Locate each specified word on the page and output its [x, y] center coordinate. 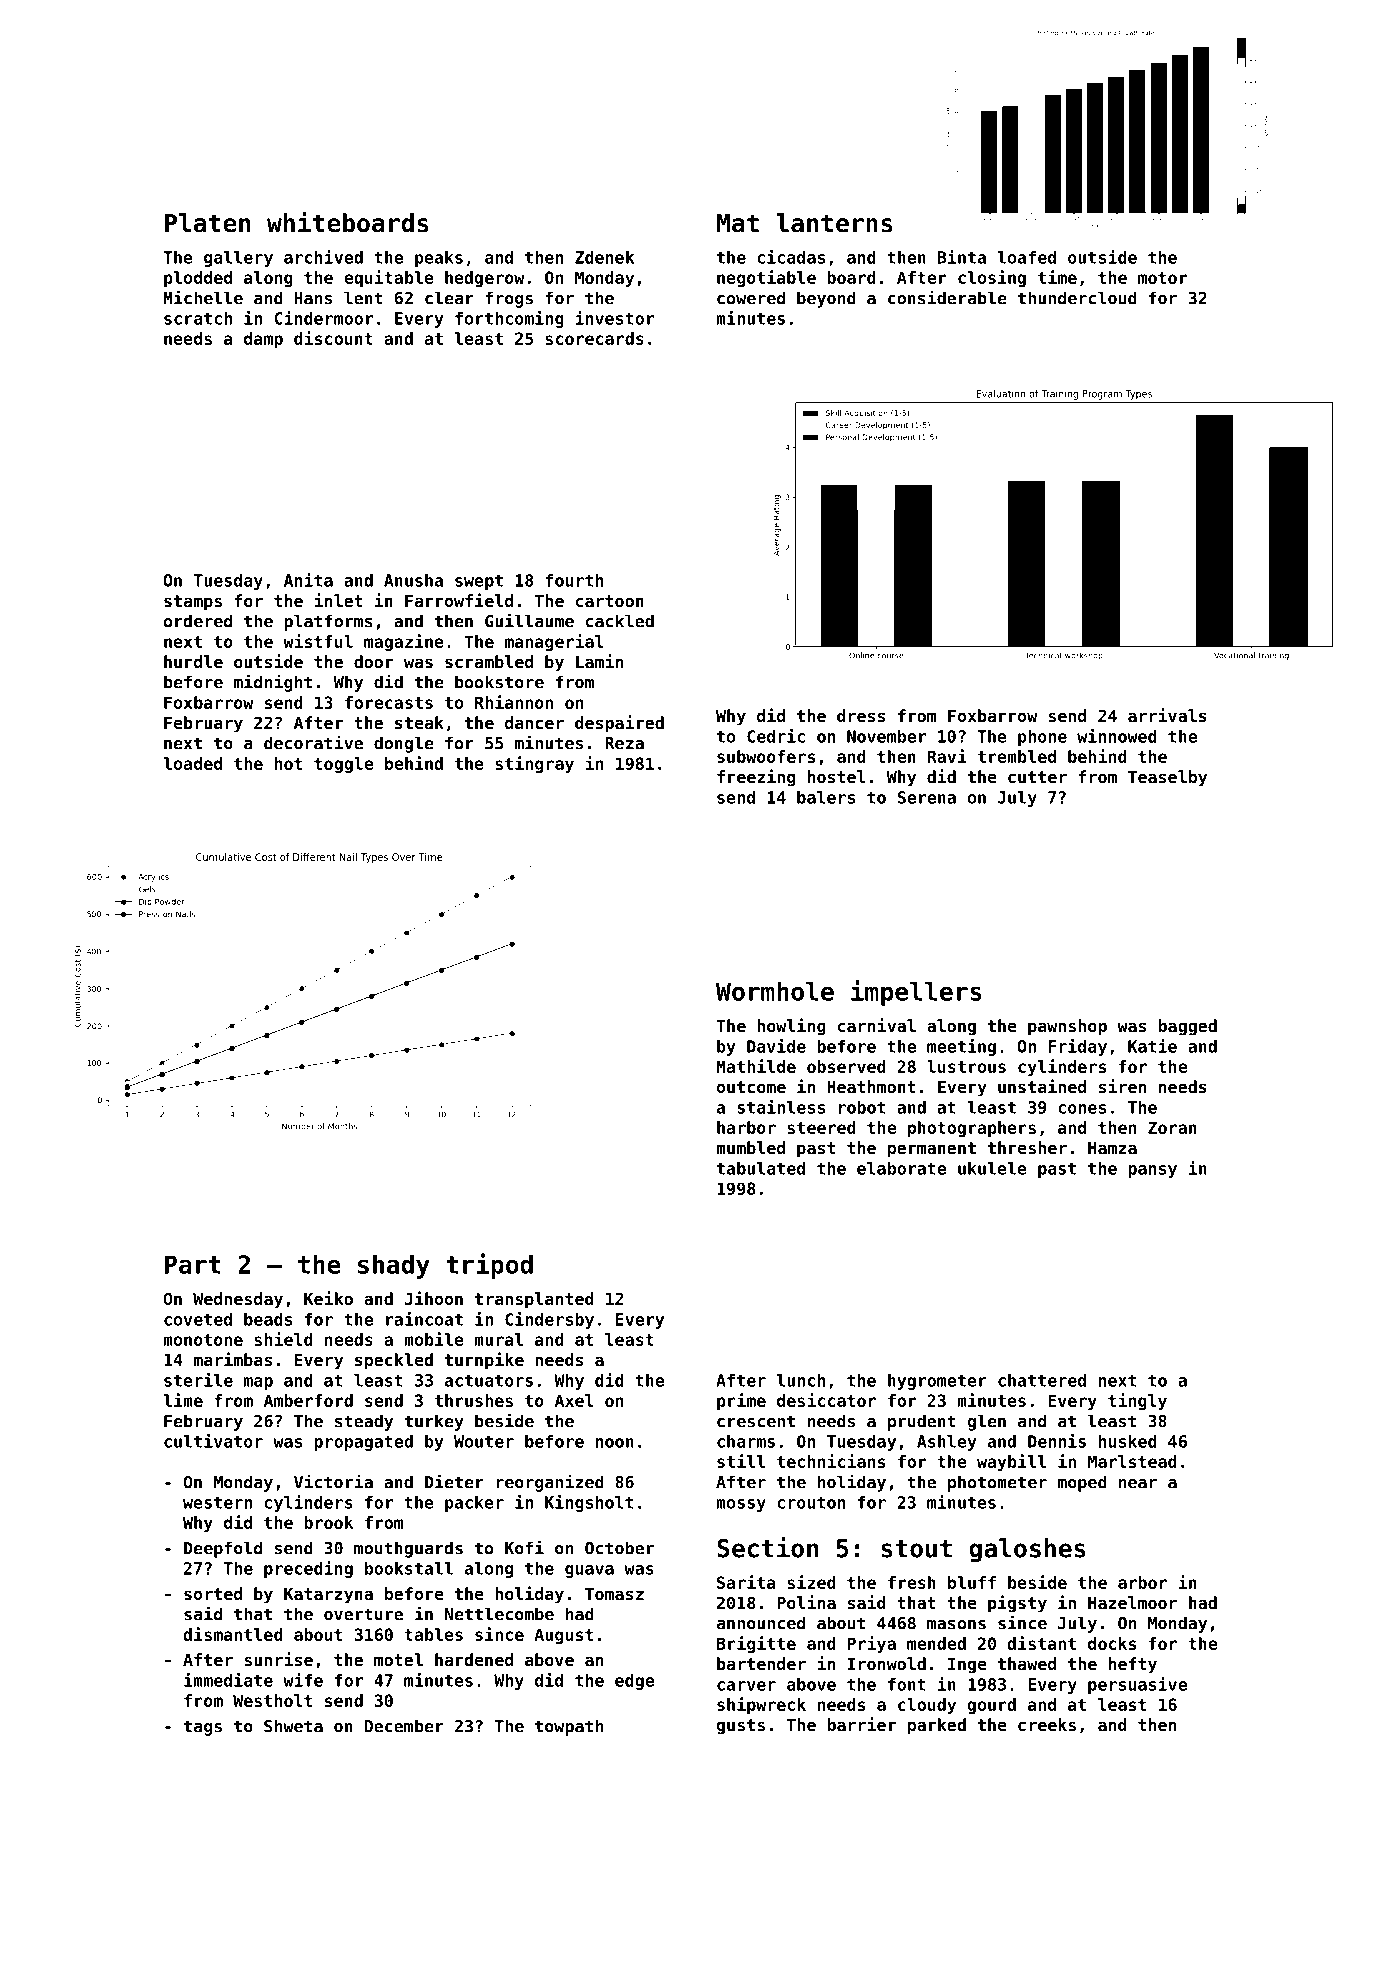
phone [1042, 738]
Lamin [599, 661]
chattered [1042, 1380]
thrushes [474, 1400]
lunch [801, 1380]
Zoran [1172, 1127]
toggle [343, 765]
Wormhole [775, 991]
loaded [193, 763]
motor [1162, 278]
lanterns [834, 223]
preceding [308, 1569]
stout [916, 1549]
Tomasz [614, 1594]
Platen [207, 223]
